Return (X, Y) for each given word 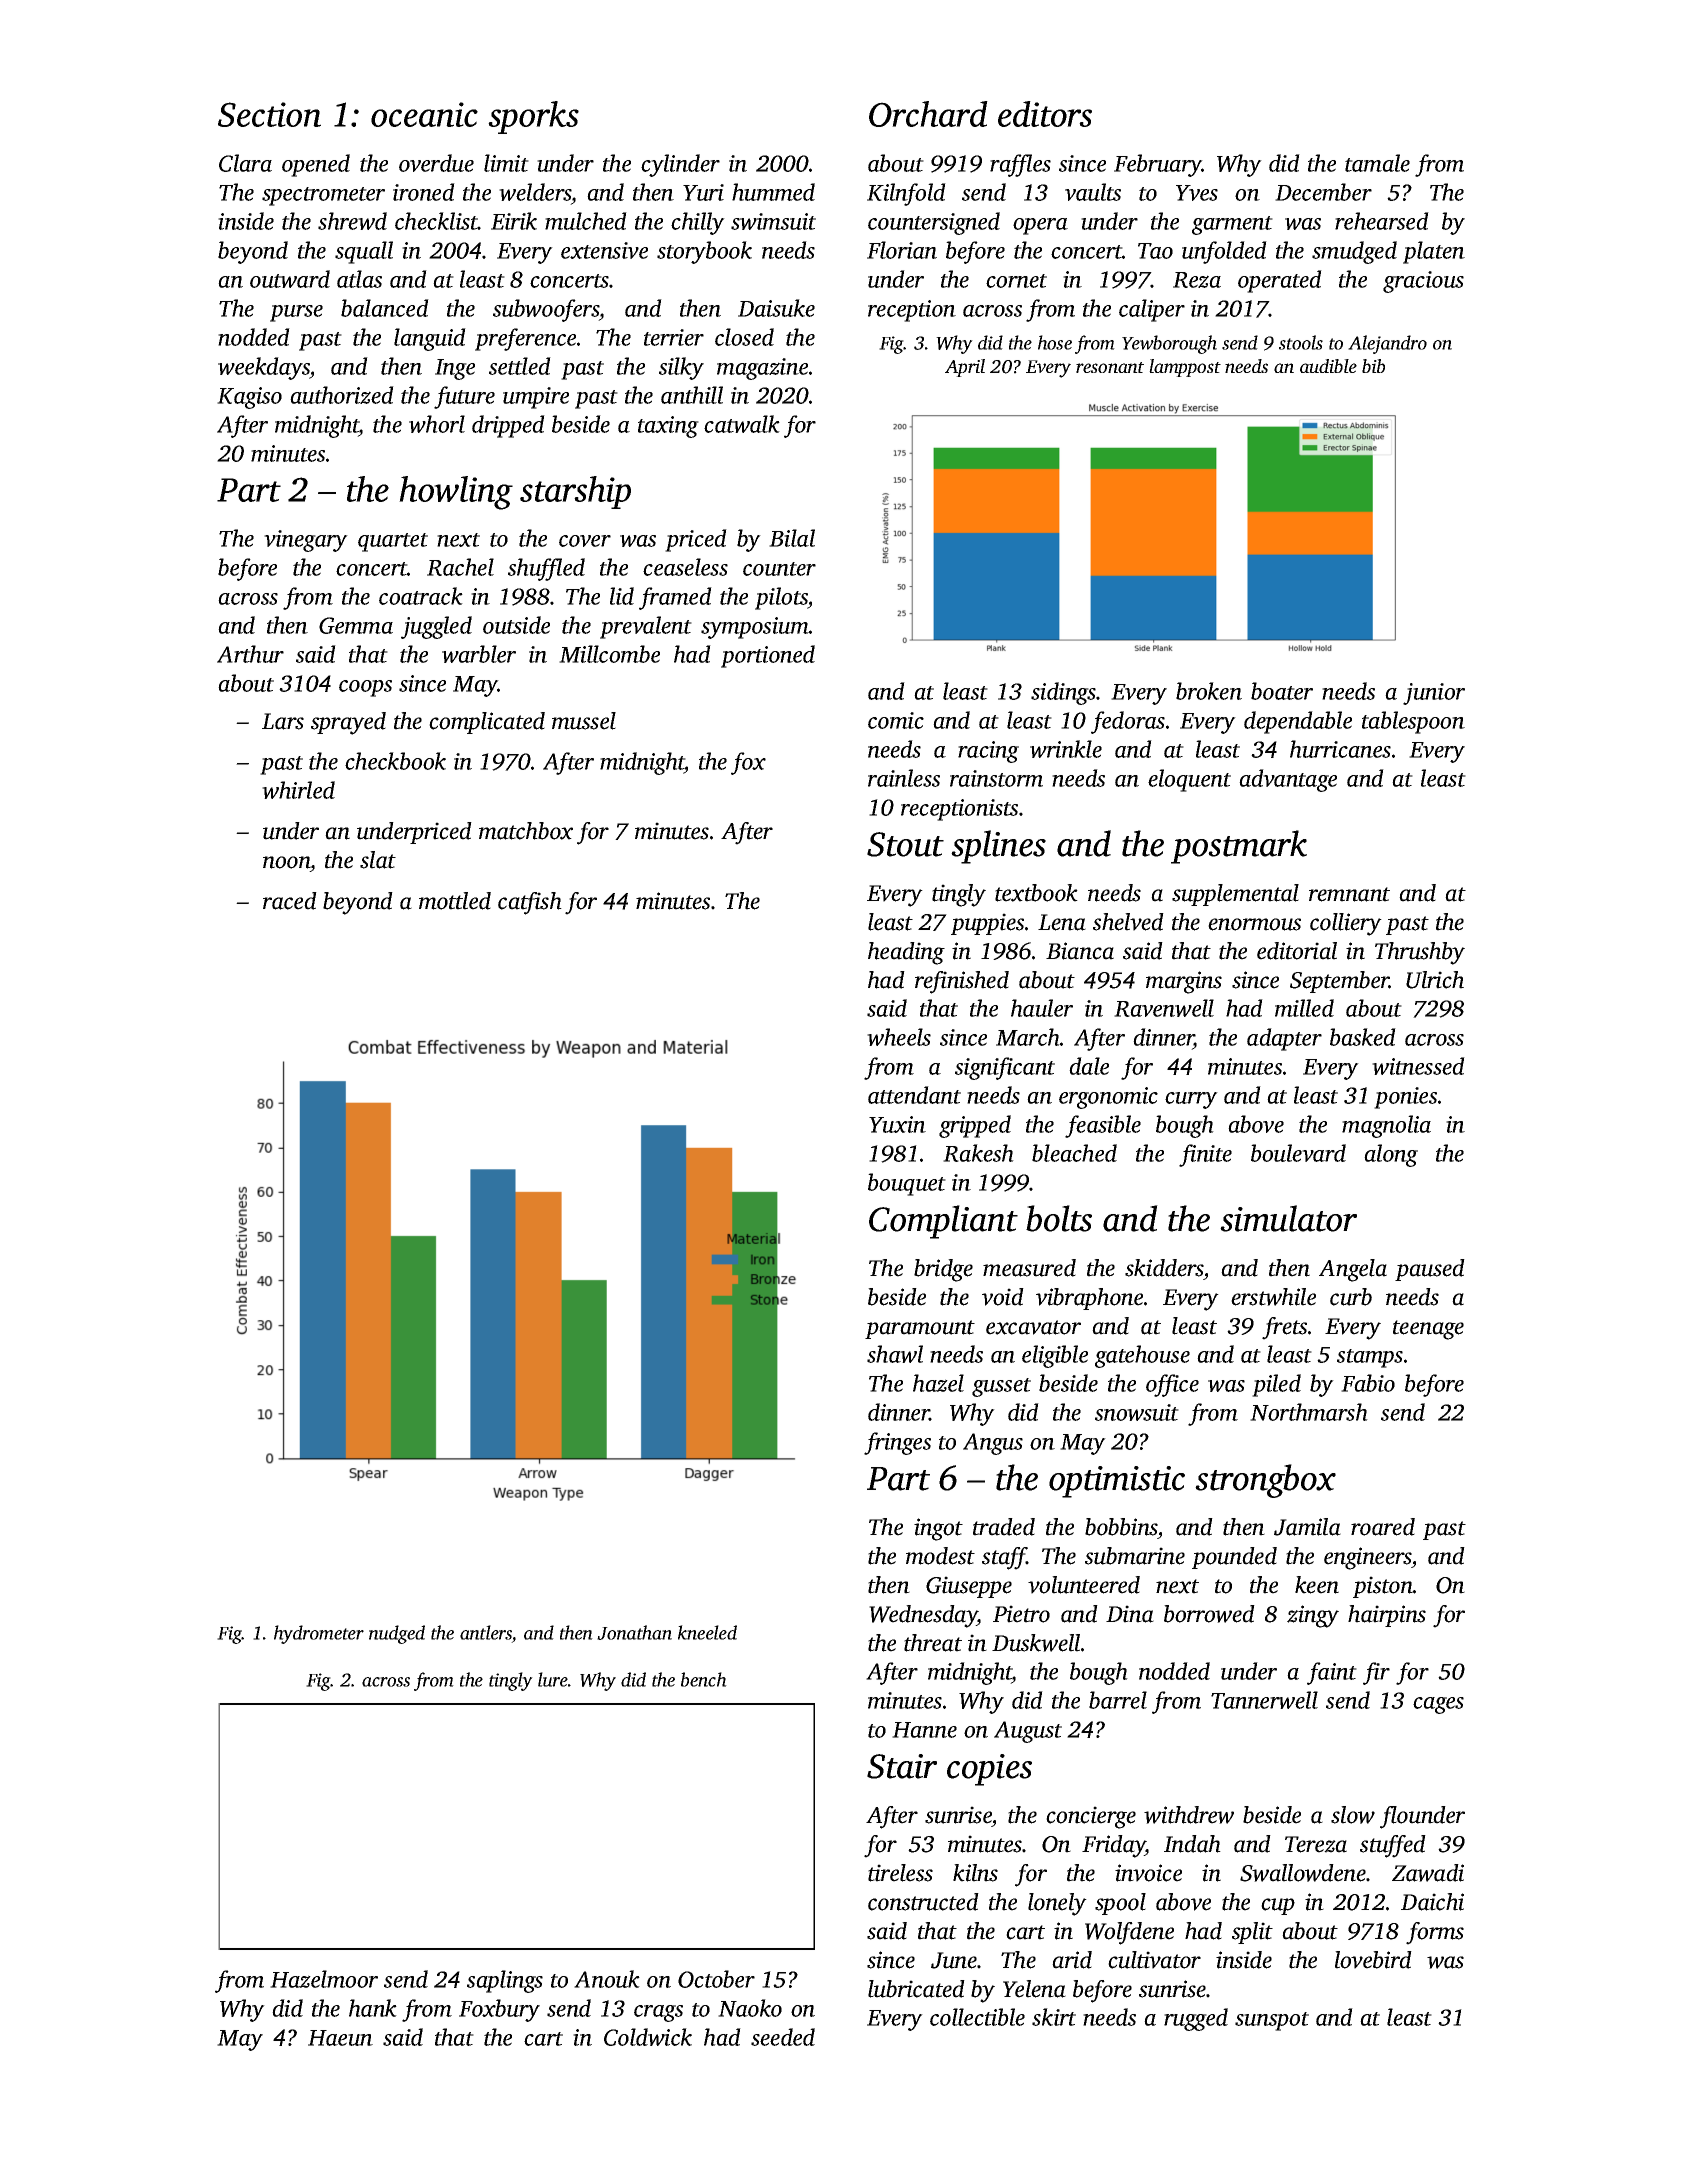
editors (1045, 114)
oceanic (424, 114)
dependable (1298, 722)
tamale (1377, 163)
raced (290, 901)
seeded (783, 2037)
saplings (505, 1981)
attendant (914, 1095)
